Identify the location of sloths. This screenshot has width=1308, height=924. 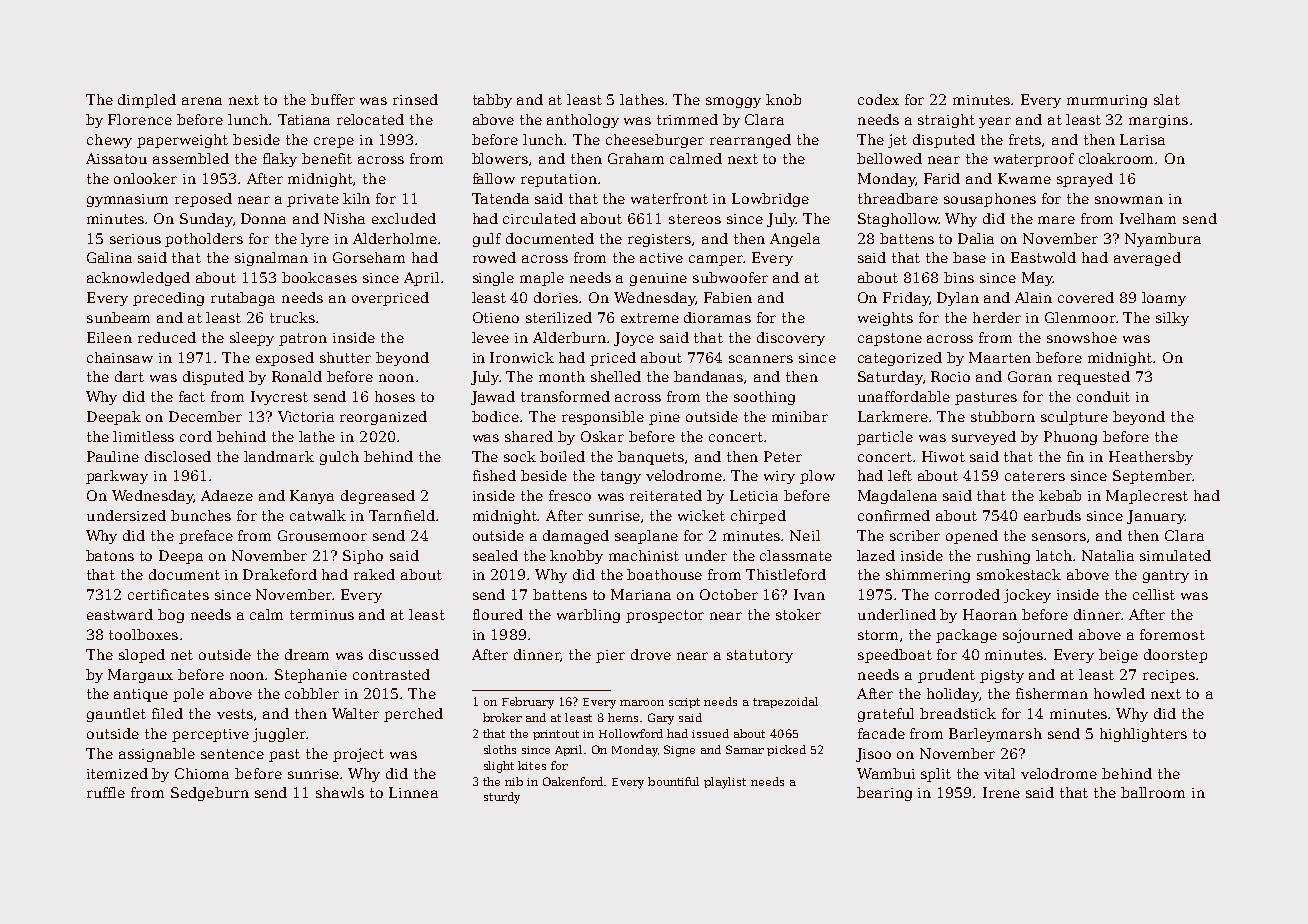
(500, 749).
